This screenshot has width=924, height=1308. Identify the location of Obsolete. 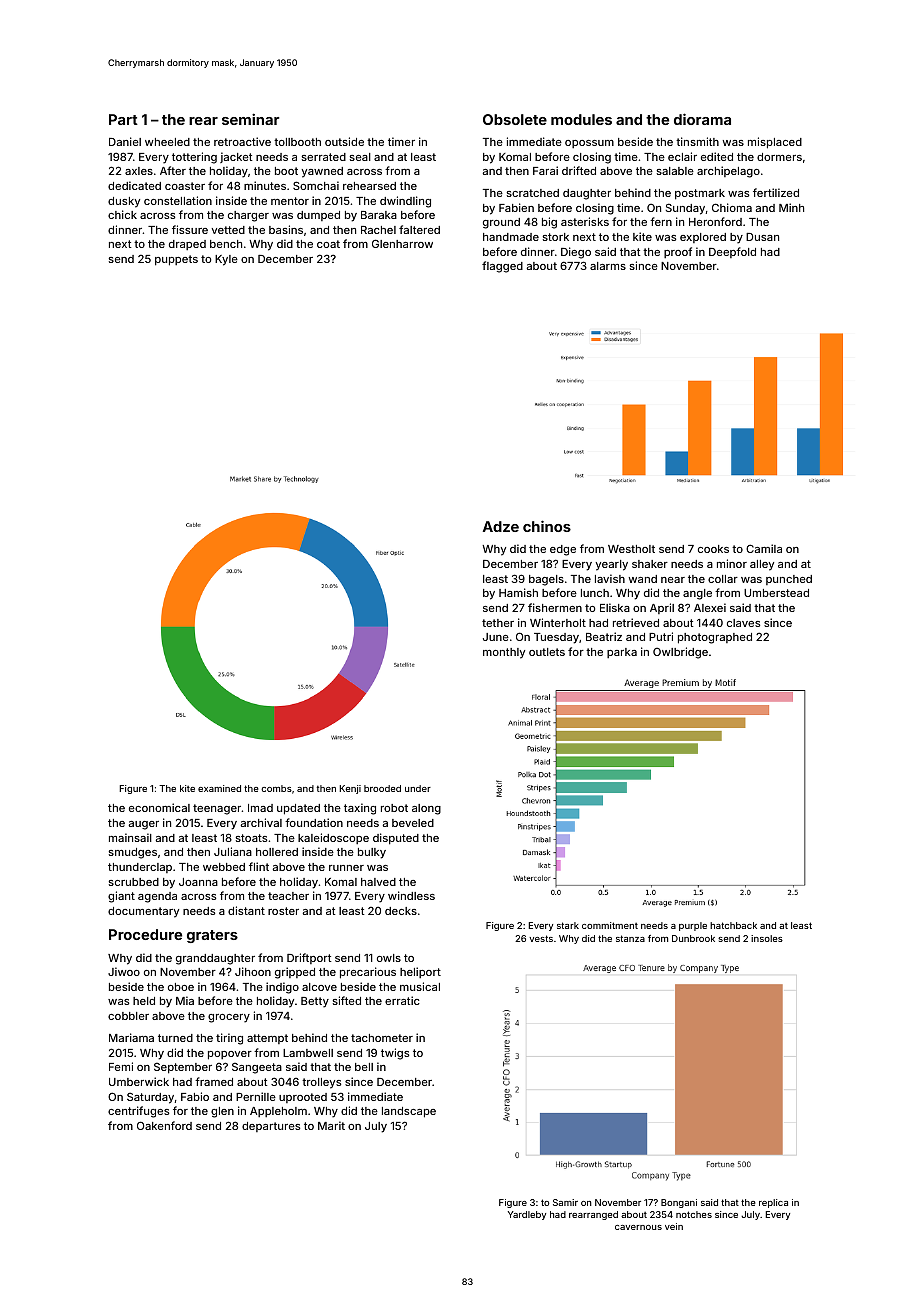
(515, 119).
